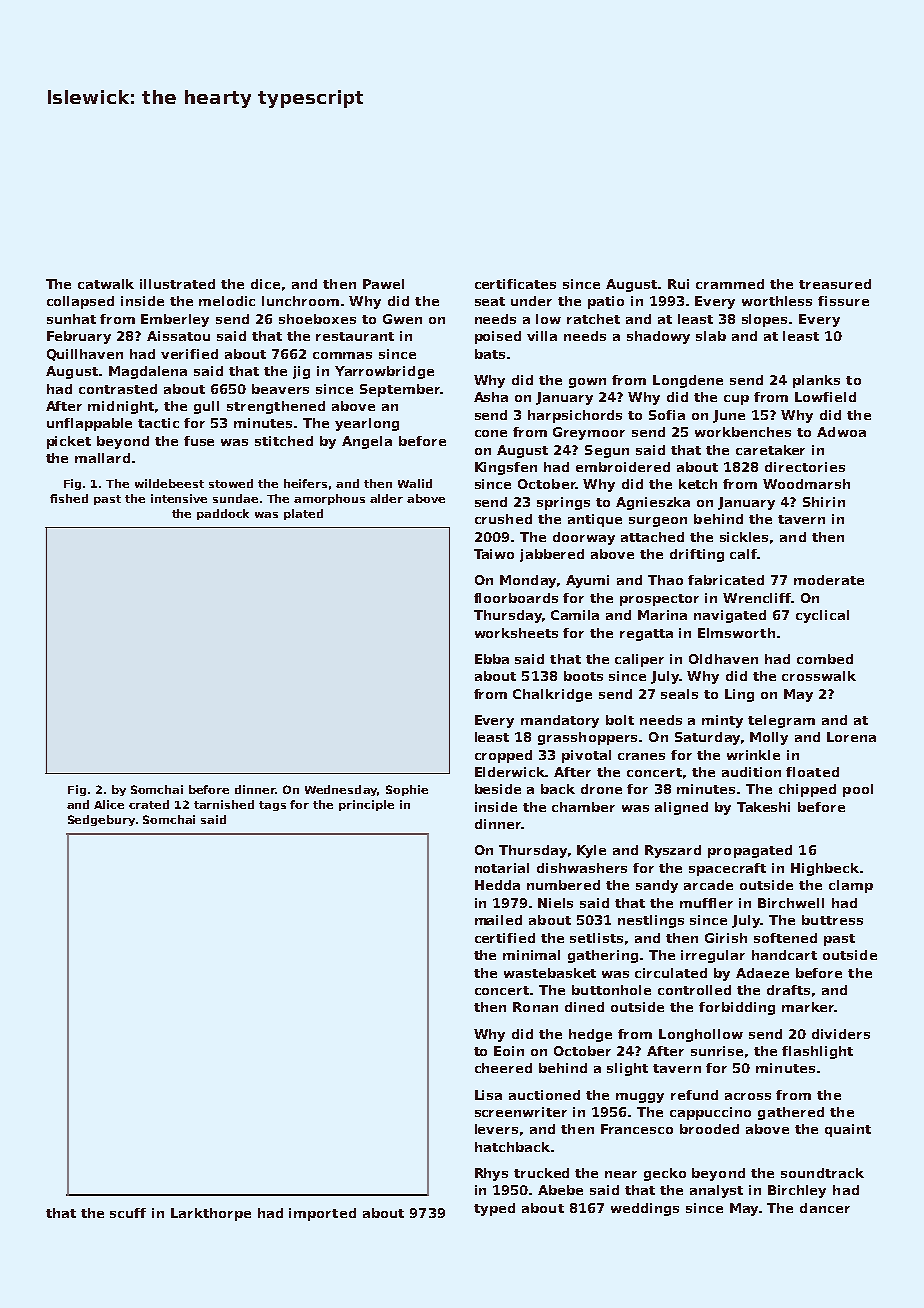 This screenshot has width=924, height=1308. What do you see at coordinates (726, 938) in the screenshot?
I see `Girish` at bounding box center [726, 938].
